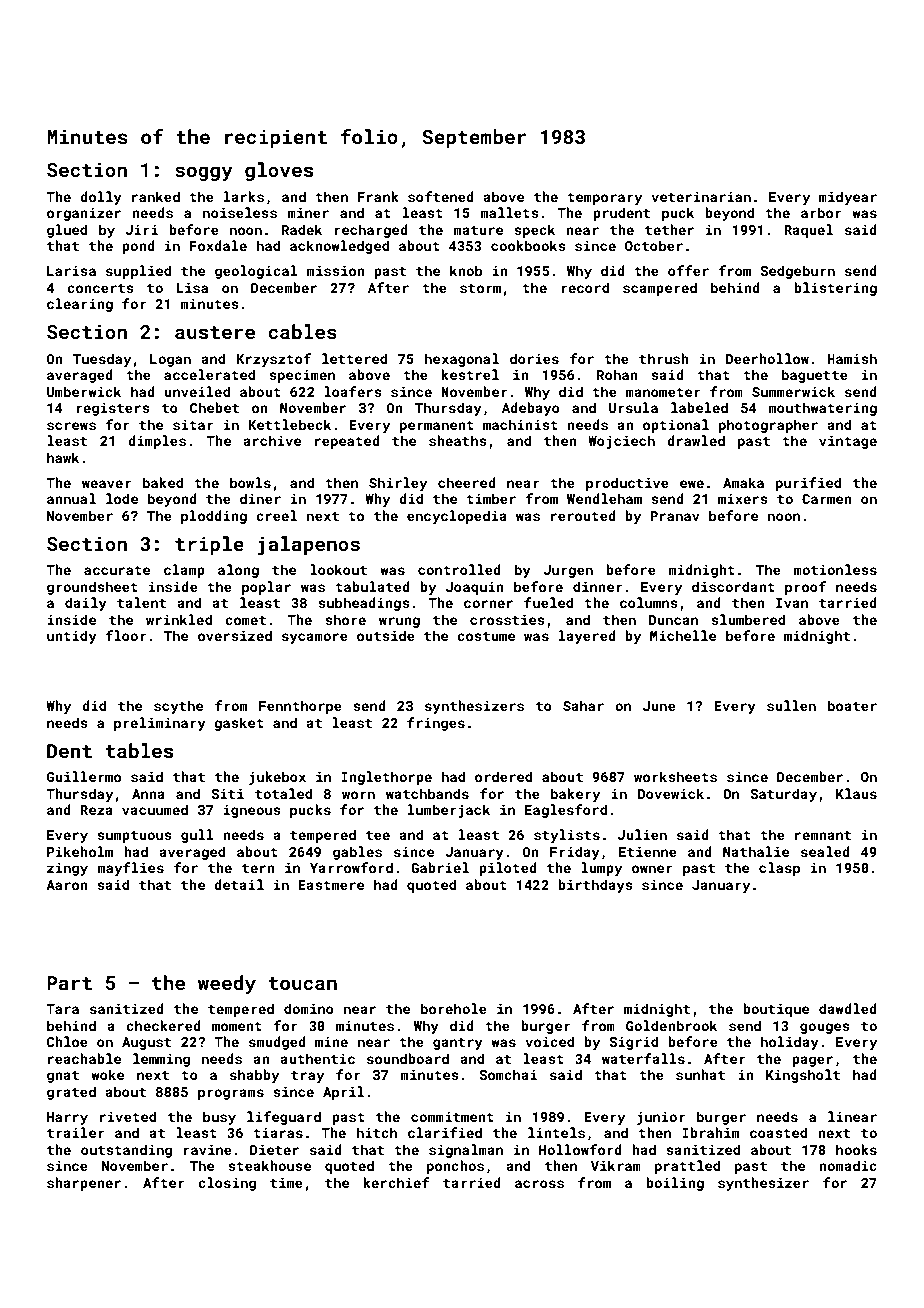 This document has height=1308, width=924. Describe the element at coordinates (163, 1025) in the document. I see `checkered` at that location.
